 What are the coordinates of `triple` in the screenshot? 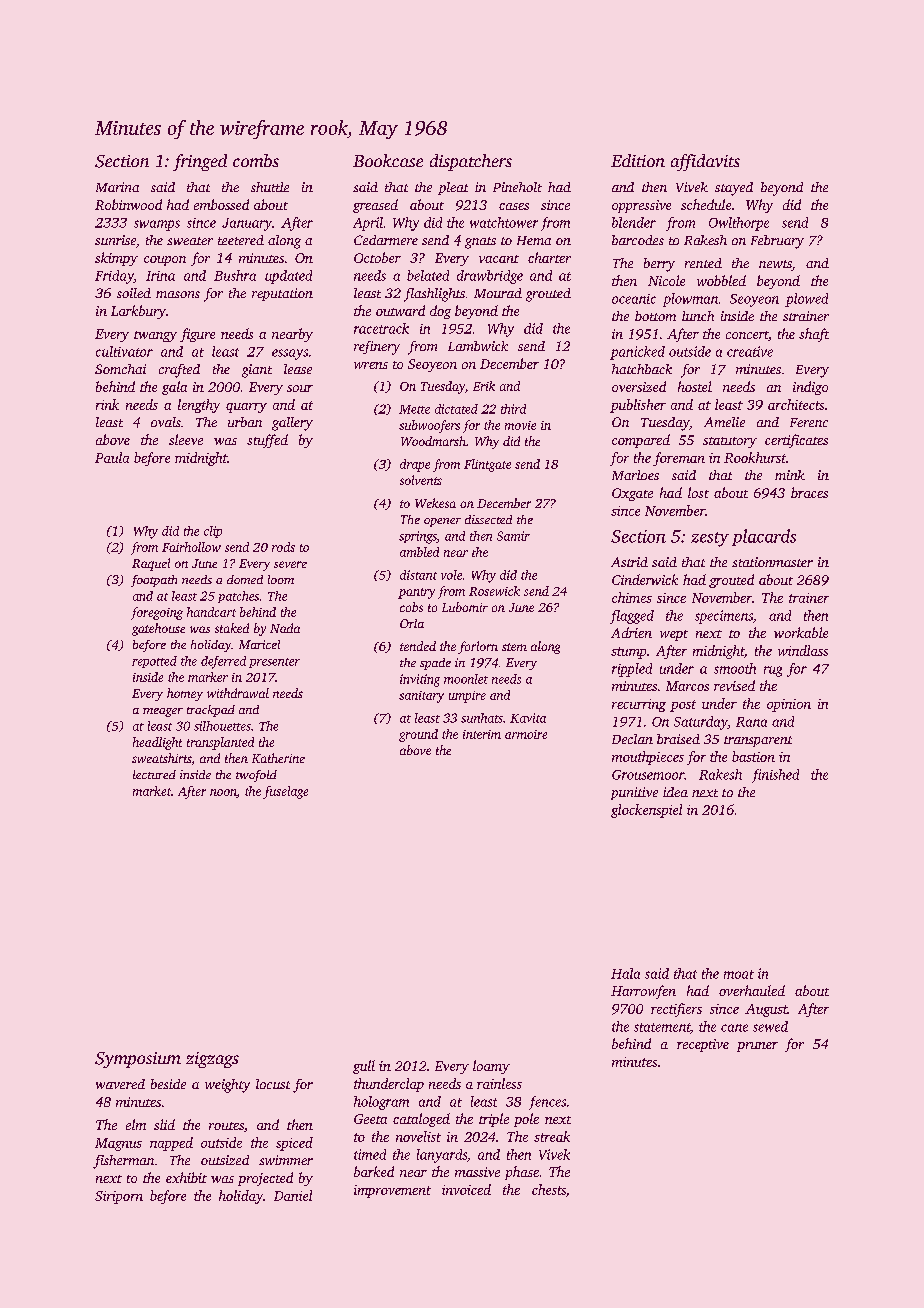 It's located at (494, 1120).
